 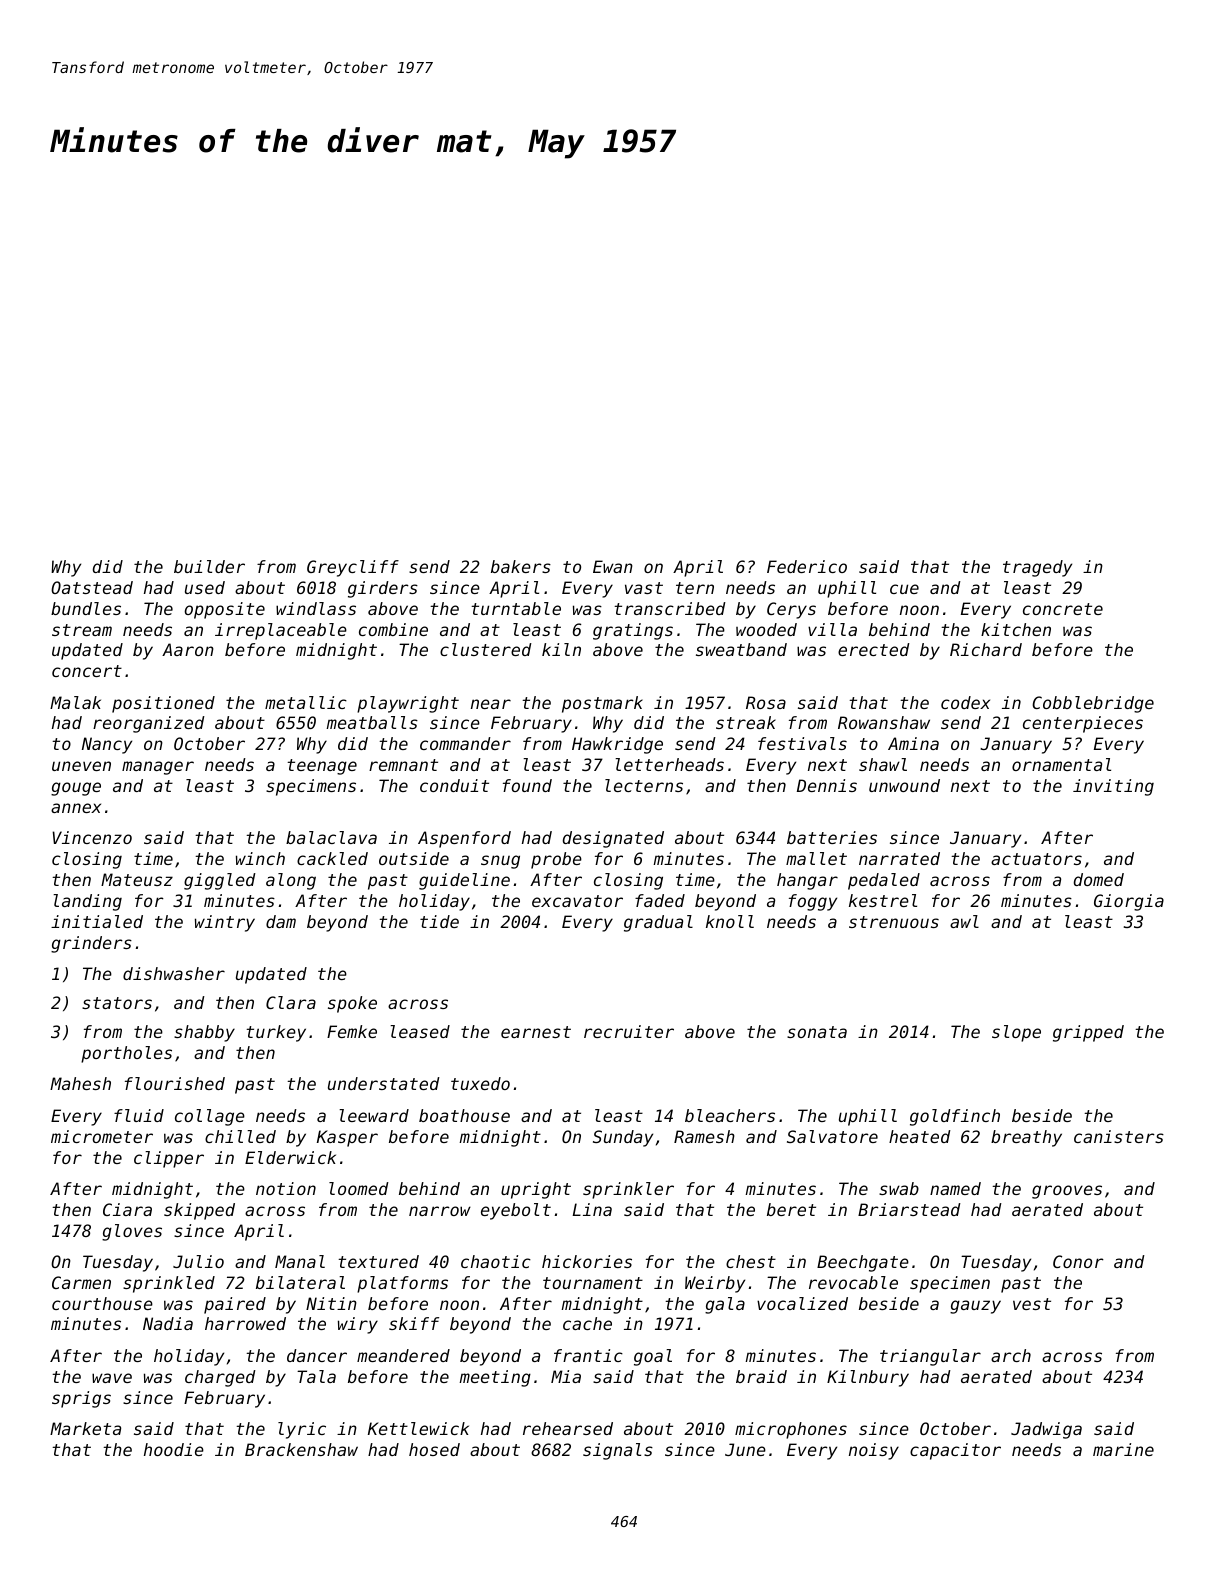 I want to click on dishwasher, so click(x=174, y=973).
